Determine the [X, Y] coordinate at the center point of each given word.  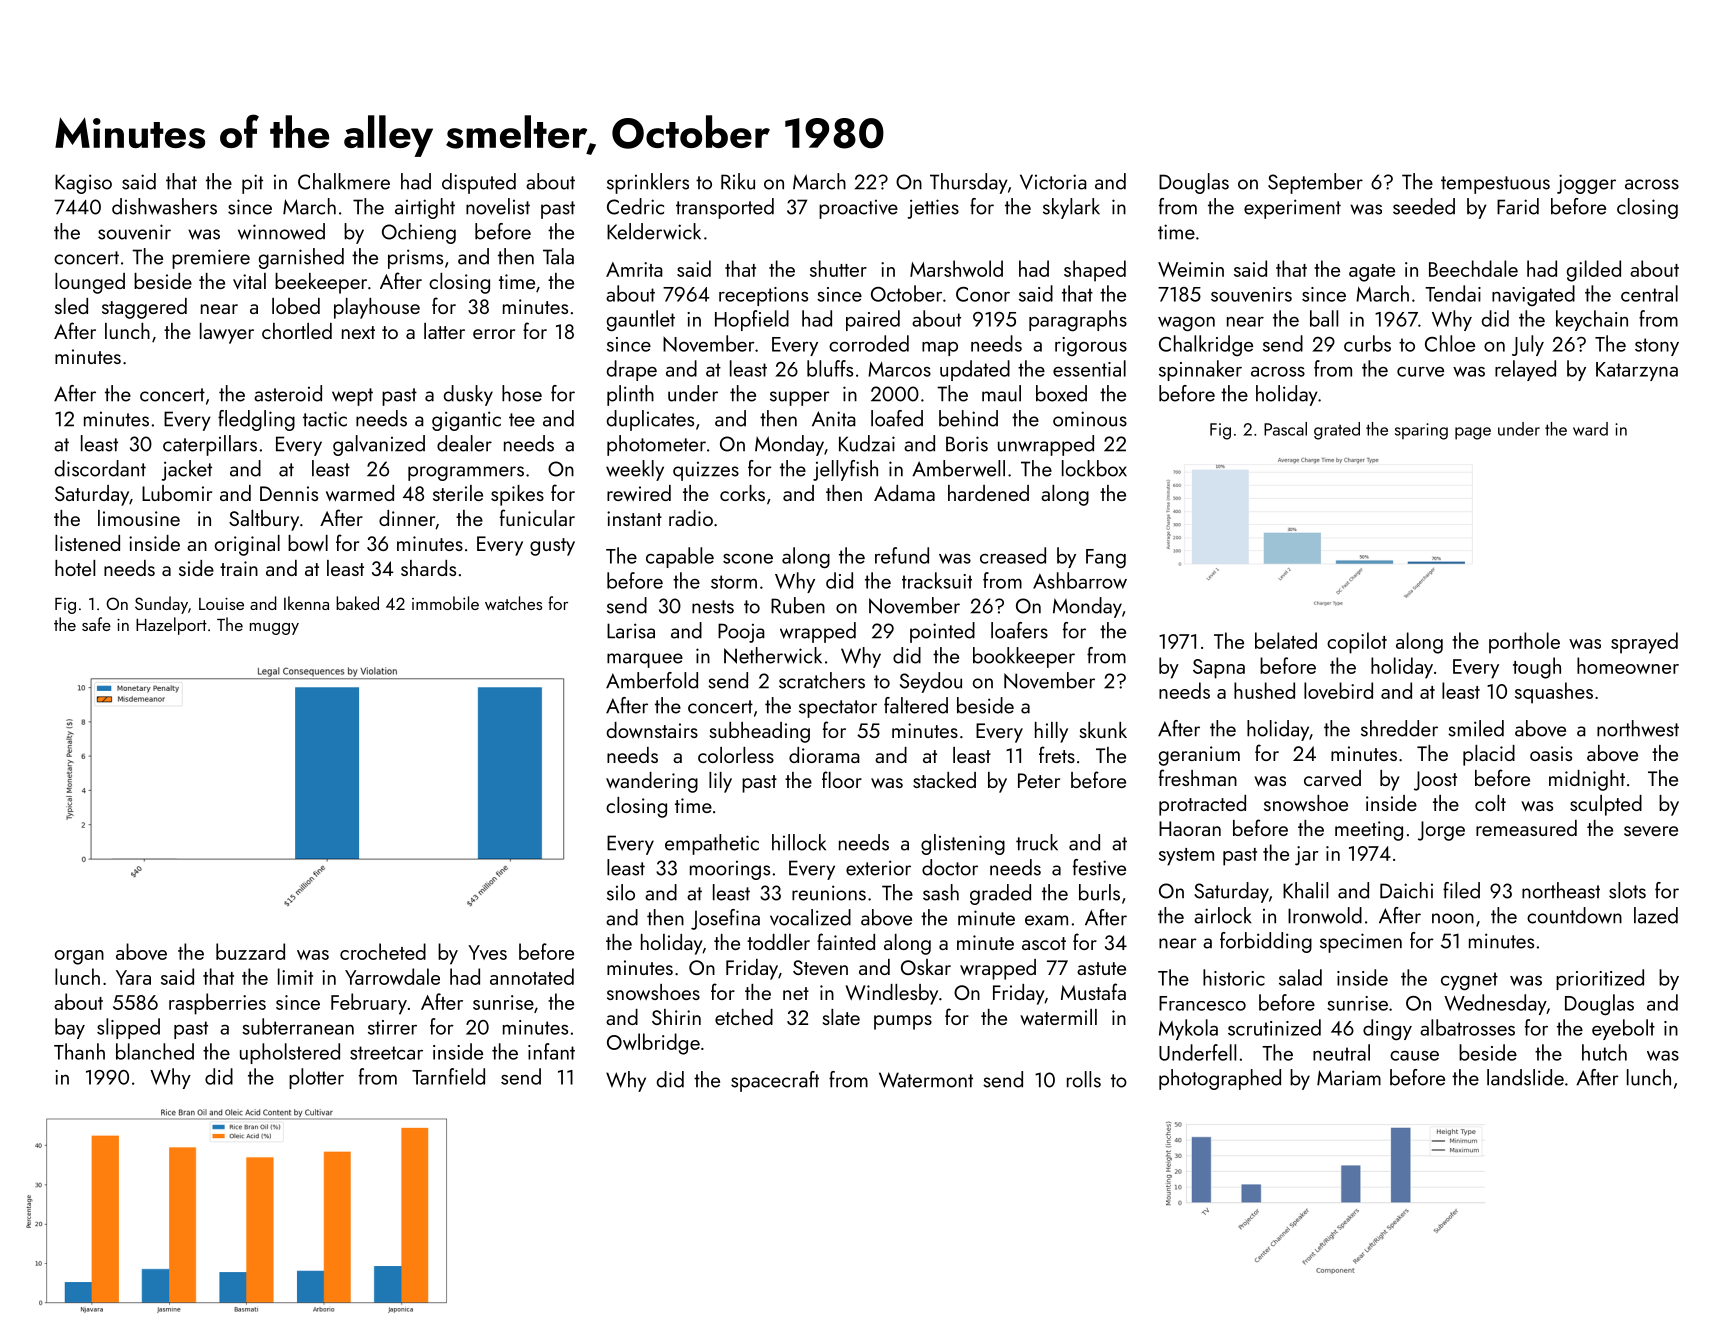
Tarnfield [448, 1076]
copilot [1357, 643]
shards [428, 568]
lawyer [227, 333]
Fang [1106, 558]
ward [1590, 429]
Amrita [634, 269]
